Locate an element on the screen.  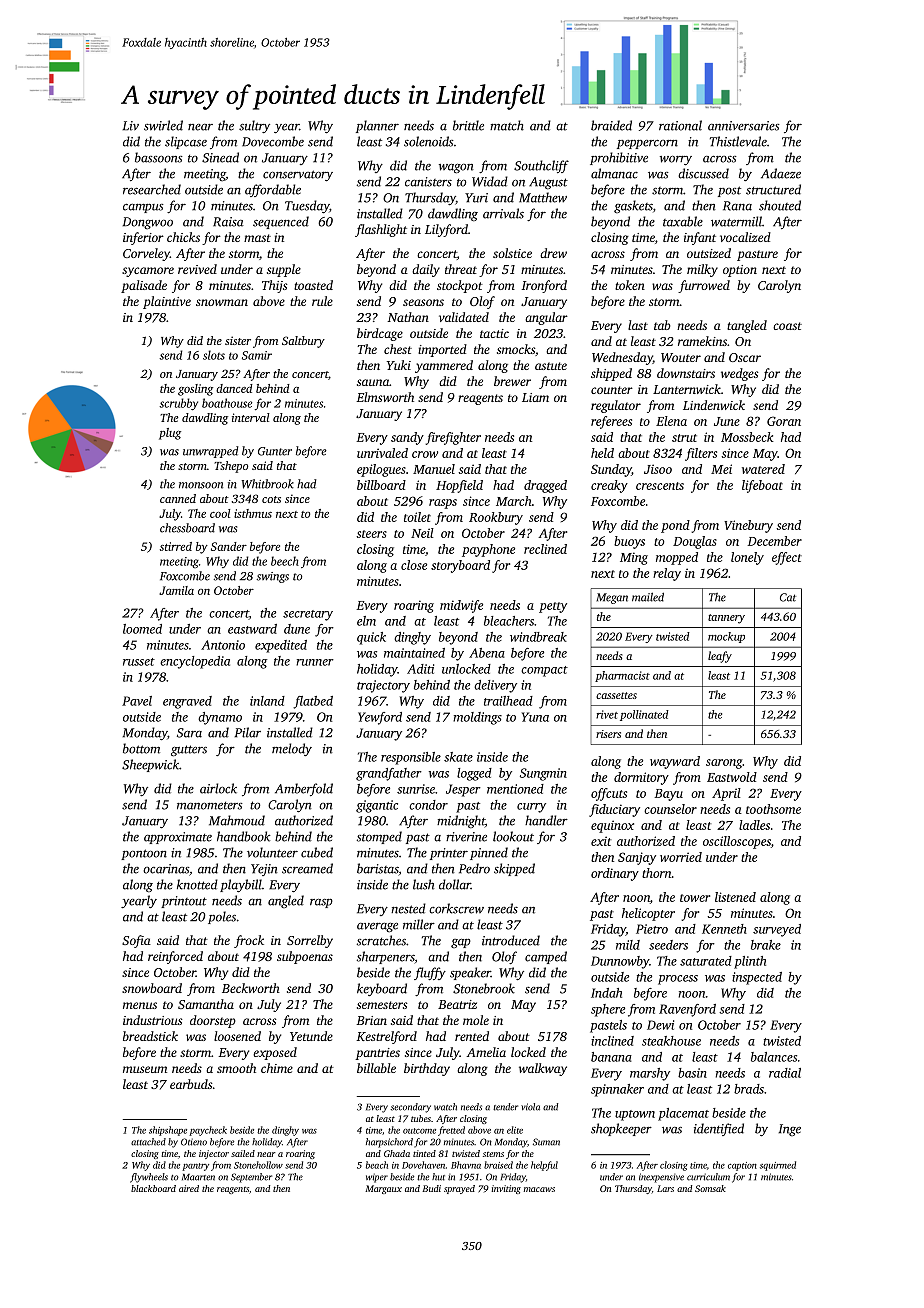
infant is located at coordinates (700, 238).
